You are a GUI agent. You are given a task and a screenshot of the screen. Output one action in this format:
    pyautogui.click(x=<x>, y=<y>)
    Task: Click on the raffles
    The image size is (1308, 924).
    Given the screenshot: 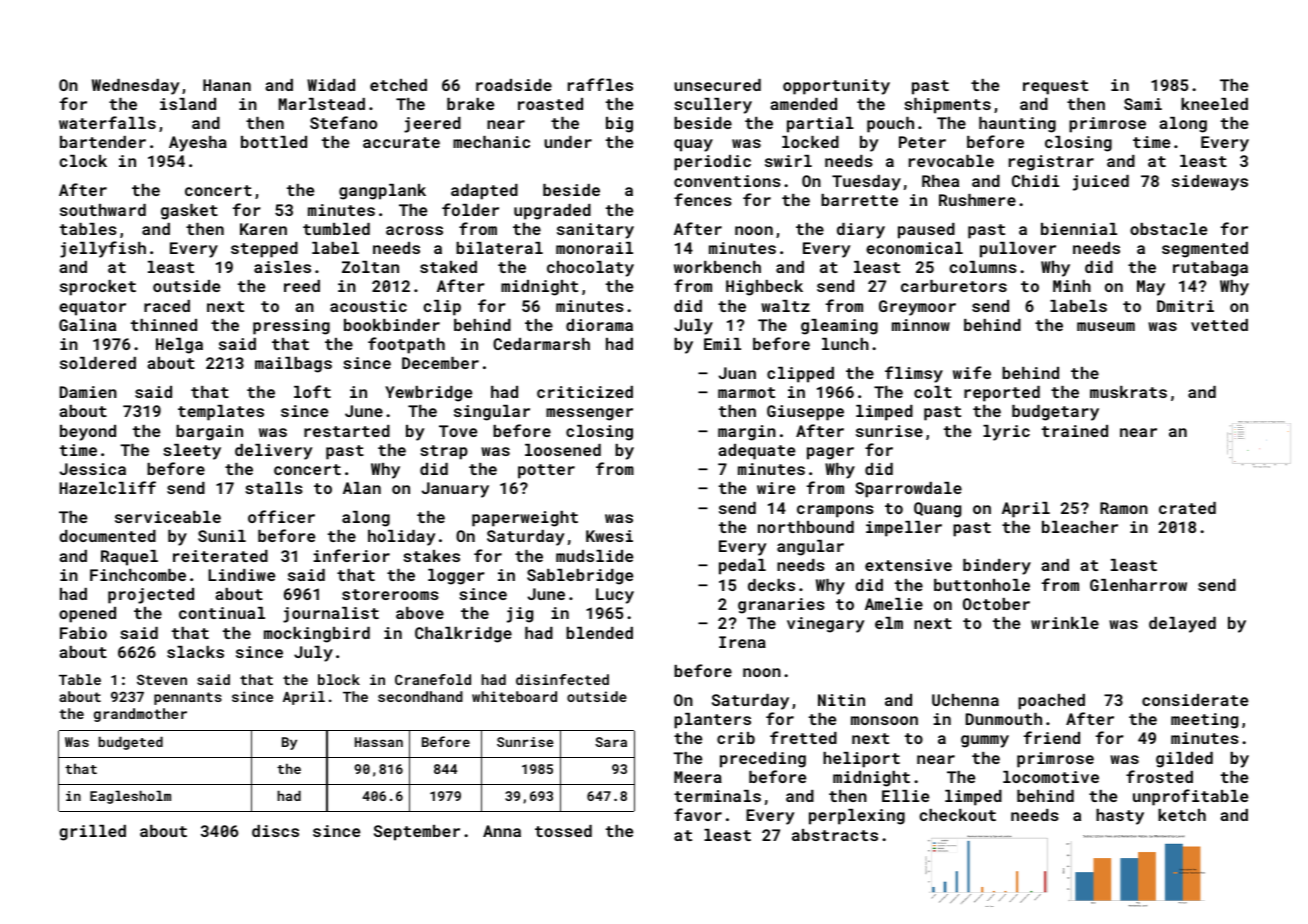 What is the action you would take?
    pyautogui.click(x=600, y=84)
